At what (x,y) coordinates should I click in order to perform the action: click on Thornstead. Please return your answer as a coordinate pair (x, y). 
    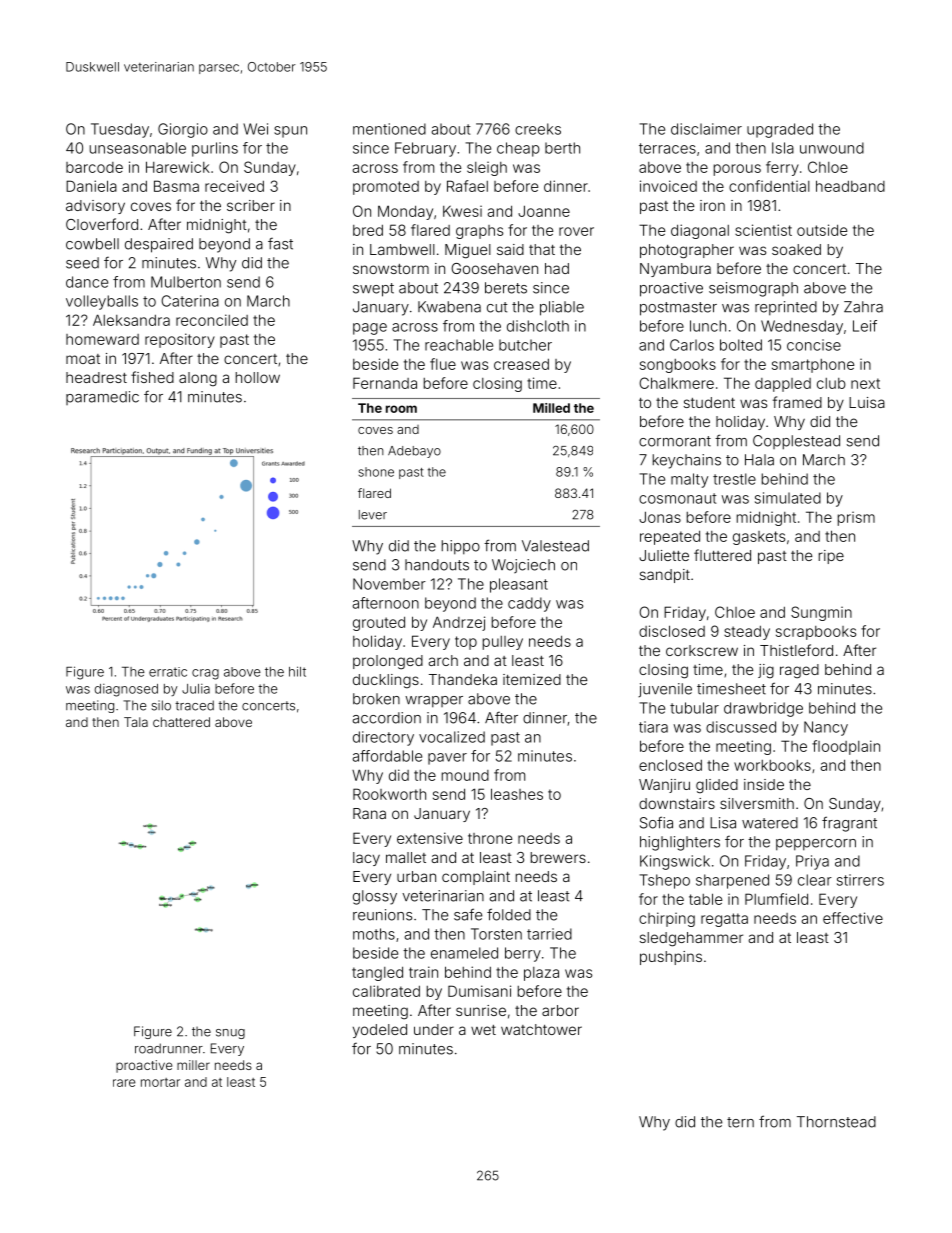
    Looking at the image, I should click on (836, 1122).
